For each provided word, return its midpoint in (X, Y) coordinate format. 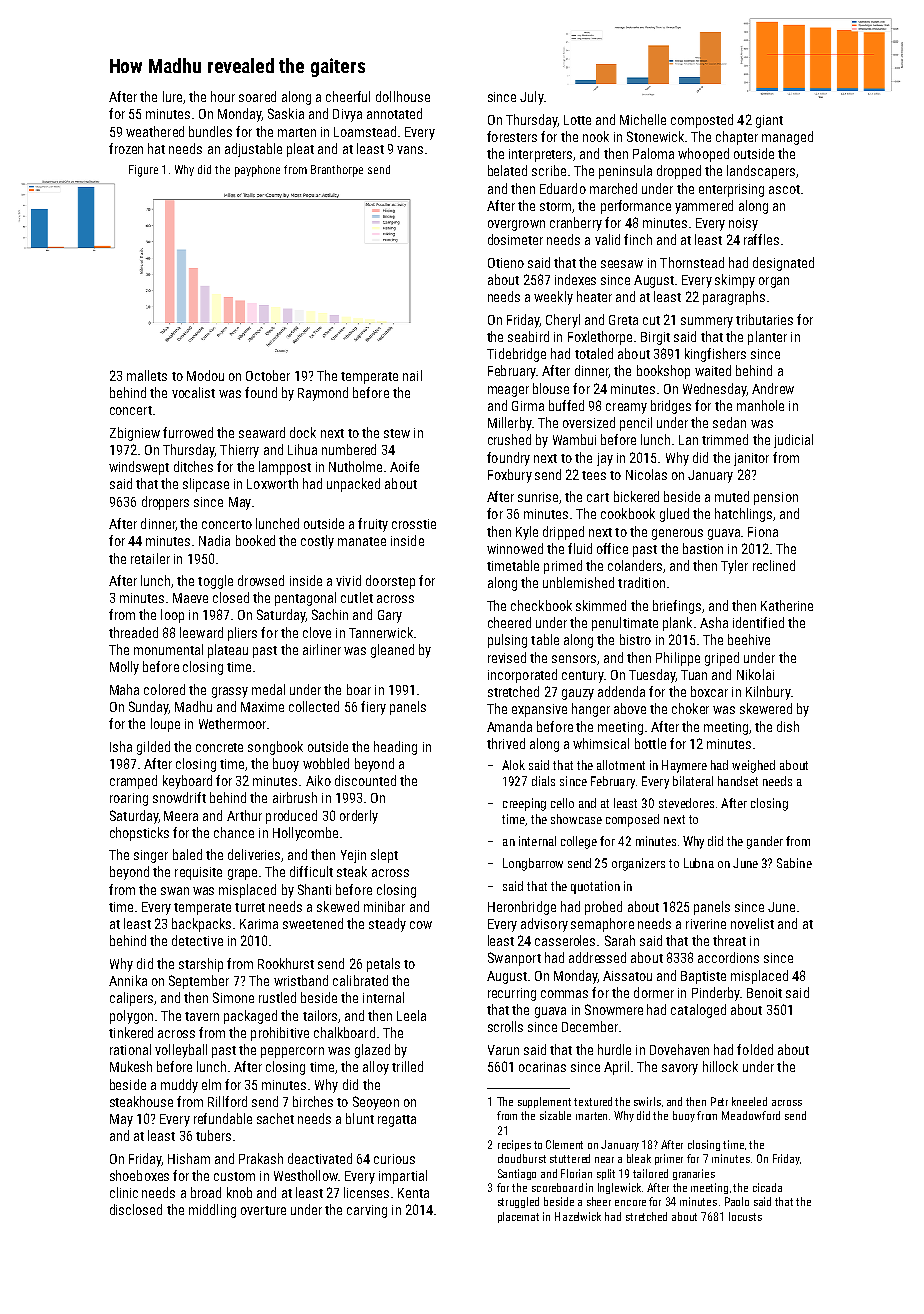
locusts (745, 1216)
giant (769, 121)
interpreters (540, 155)
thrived (506, 743)
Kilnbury (768, 693)
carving (367, 1211)
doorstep (390, 582)
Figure (143, 171)
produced (291, 817)
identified (758, 622)
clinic (124, 1192)
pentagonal (305, 599)
